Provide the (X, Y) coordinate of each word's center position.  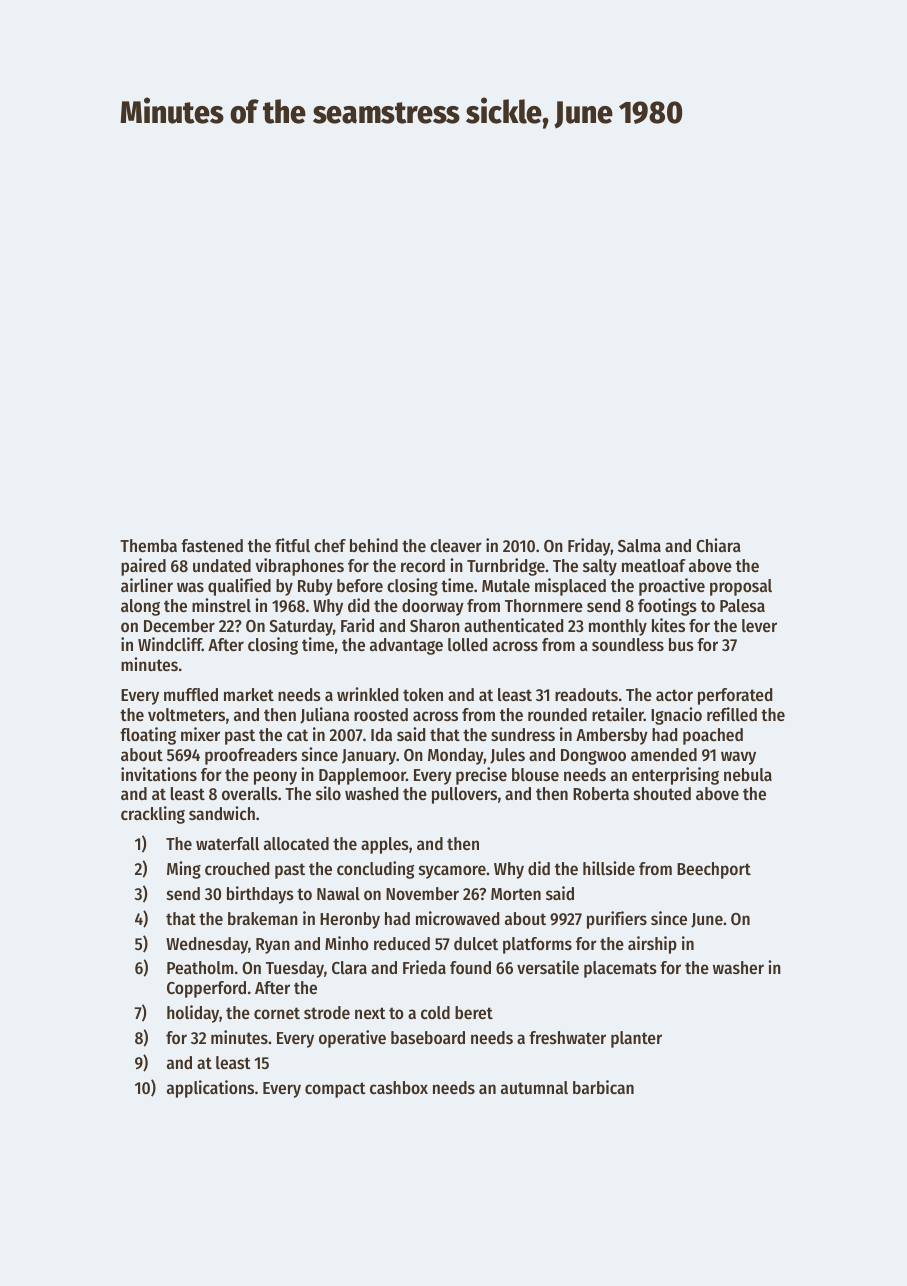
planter (636, 1039)
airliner (147, 585)
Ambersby (612, 736)
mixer (200, 734)
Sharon (435, 625)
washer (738, 967)
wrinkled (367, 694)
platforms (537, 945)
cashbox (399, 1087)
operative (352, 1039)
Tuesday (295, 969)
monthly (618, 627)
